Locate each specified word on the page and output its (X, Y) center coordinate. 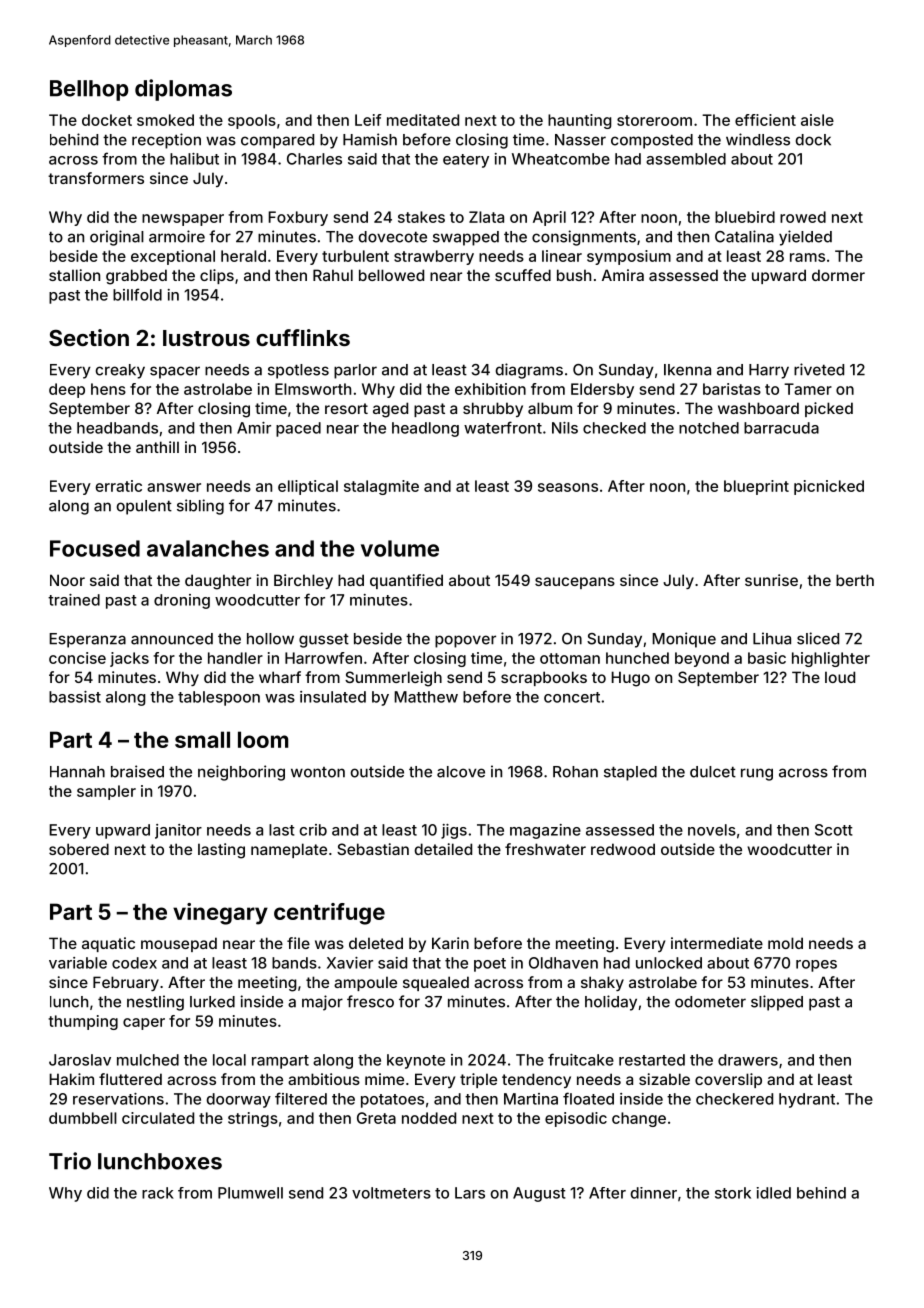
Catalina (744, 236)
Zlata (486, 217)
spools (252, 121)
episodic (576, 1119)
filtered (301, 1098)
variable (78, 963)
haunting (580, 121)
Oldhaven (563, 963)
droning (182, 601)
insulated (333, 697)
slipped (777, 1003)
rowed (803, 217)
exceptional (173, 257)
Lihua (772, 638)
